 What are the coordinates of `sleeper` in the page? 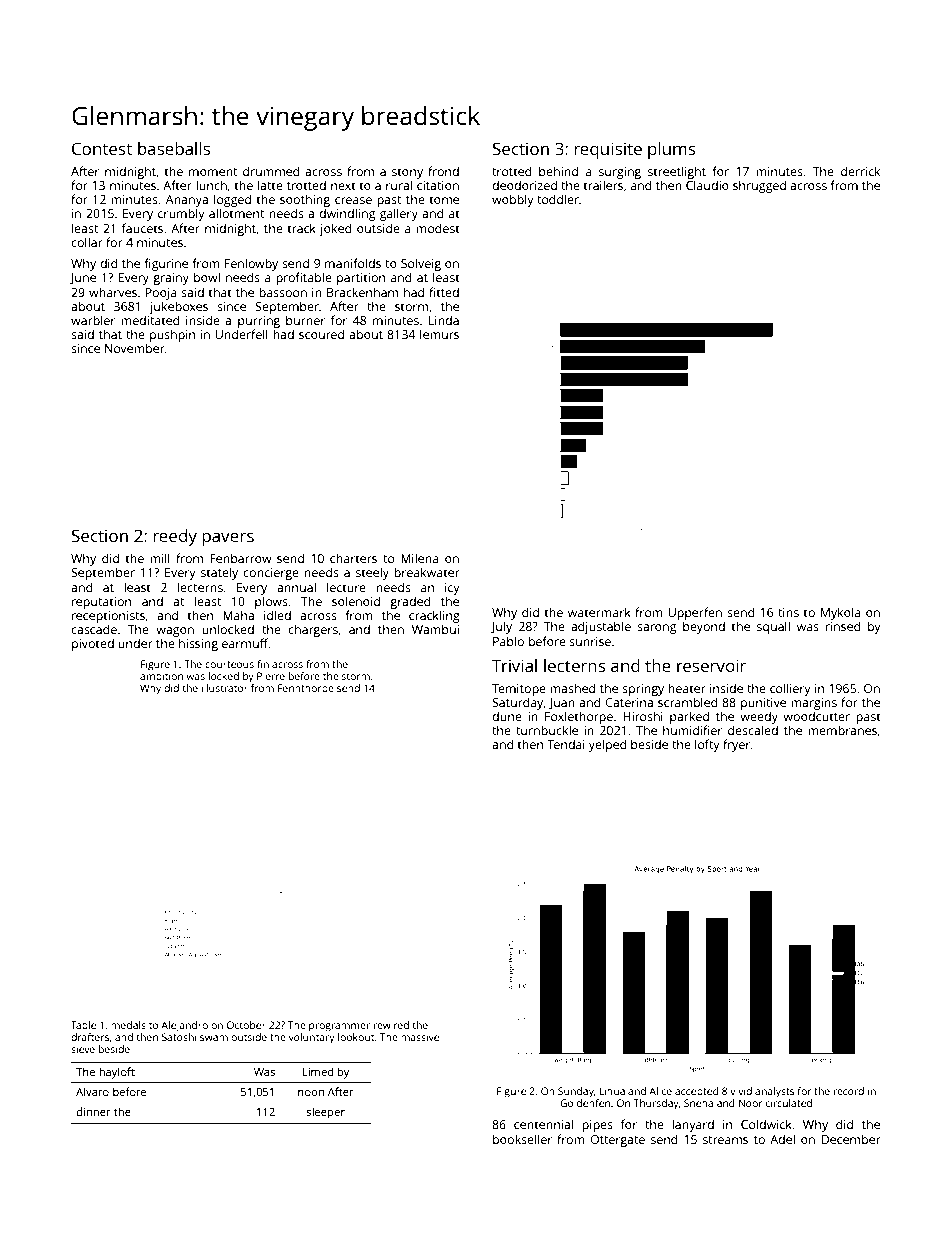 It's located at (325, 1113).
